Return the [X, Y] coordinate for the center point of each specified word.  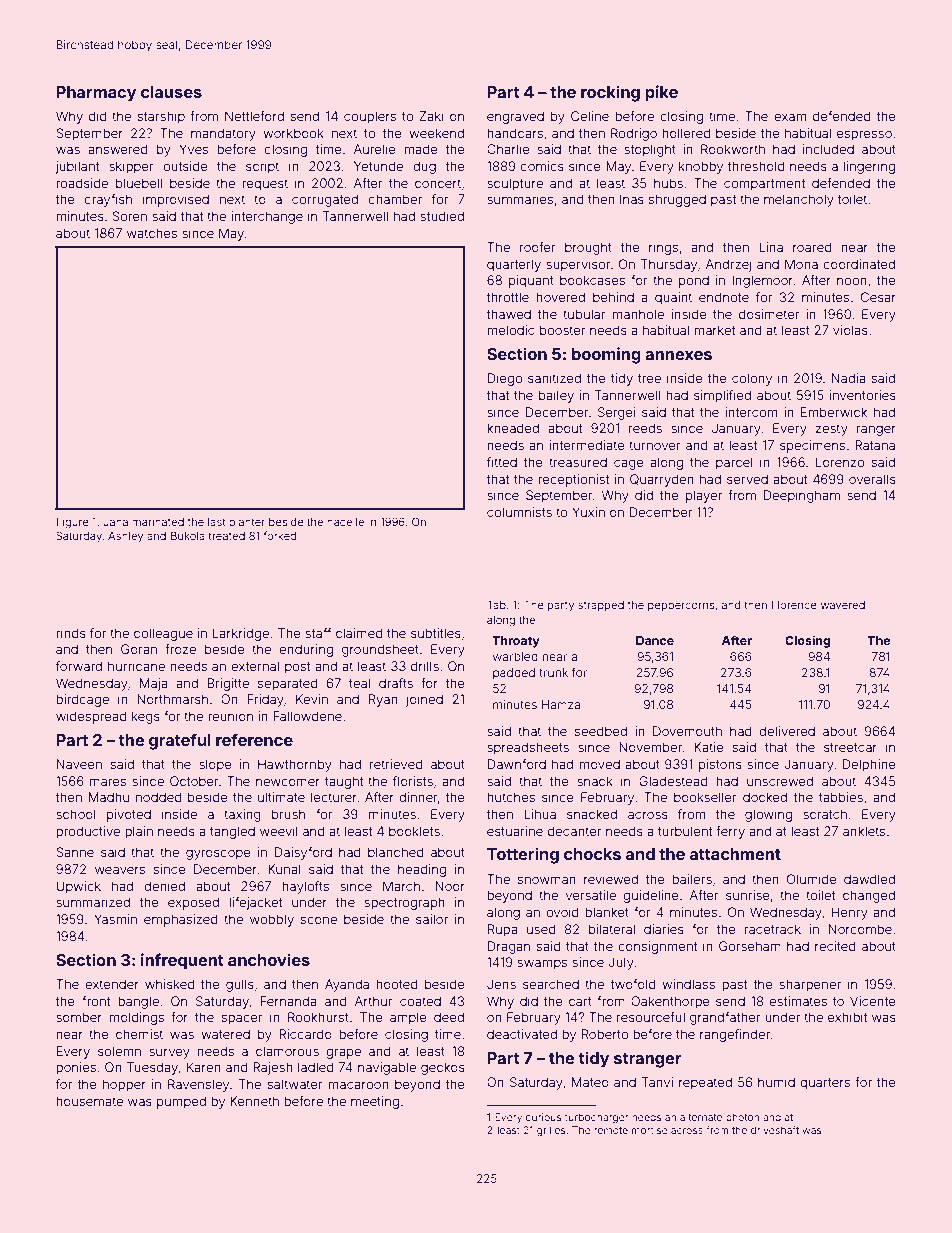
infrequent [182, 961]
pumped [181, 1102]
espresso [864, 135]
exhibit [848, 1017]
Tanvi [657, 1082]
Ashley [125, 537]
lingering [869, 167]
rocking [610, 93]
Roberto [605, 1034]
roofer [538, 247]
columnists [519, 512]
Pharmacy [96, 94]
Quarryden [662, 480]
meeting [375, 1102]
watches [152, 233]
